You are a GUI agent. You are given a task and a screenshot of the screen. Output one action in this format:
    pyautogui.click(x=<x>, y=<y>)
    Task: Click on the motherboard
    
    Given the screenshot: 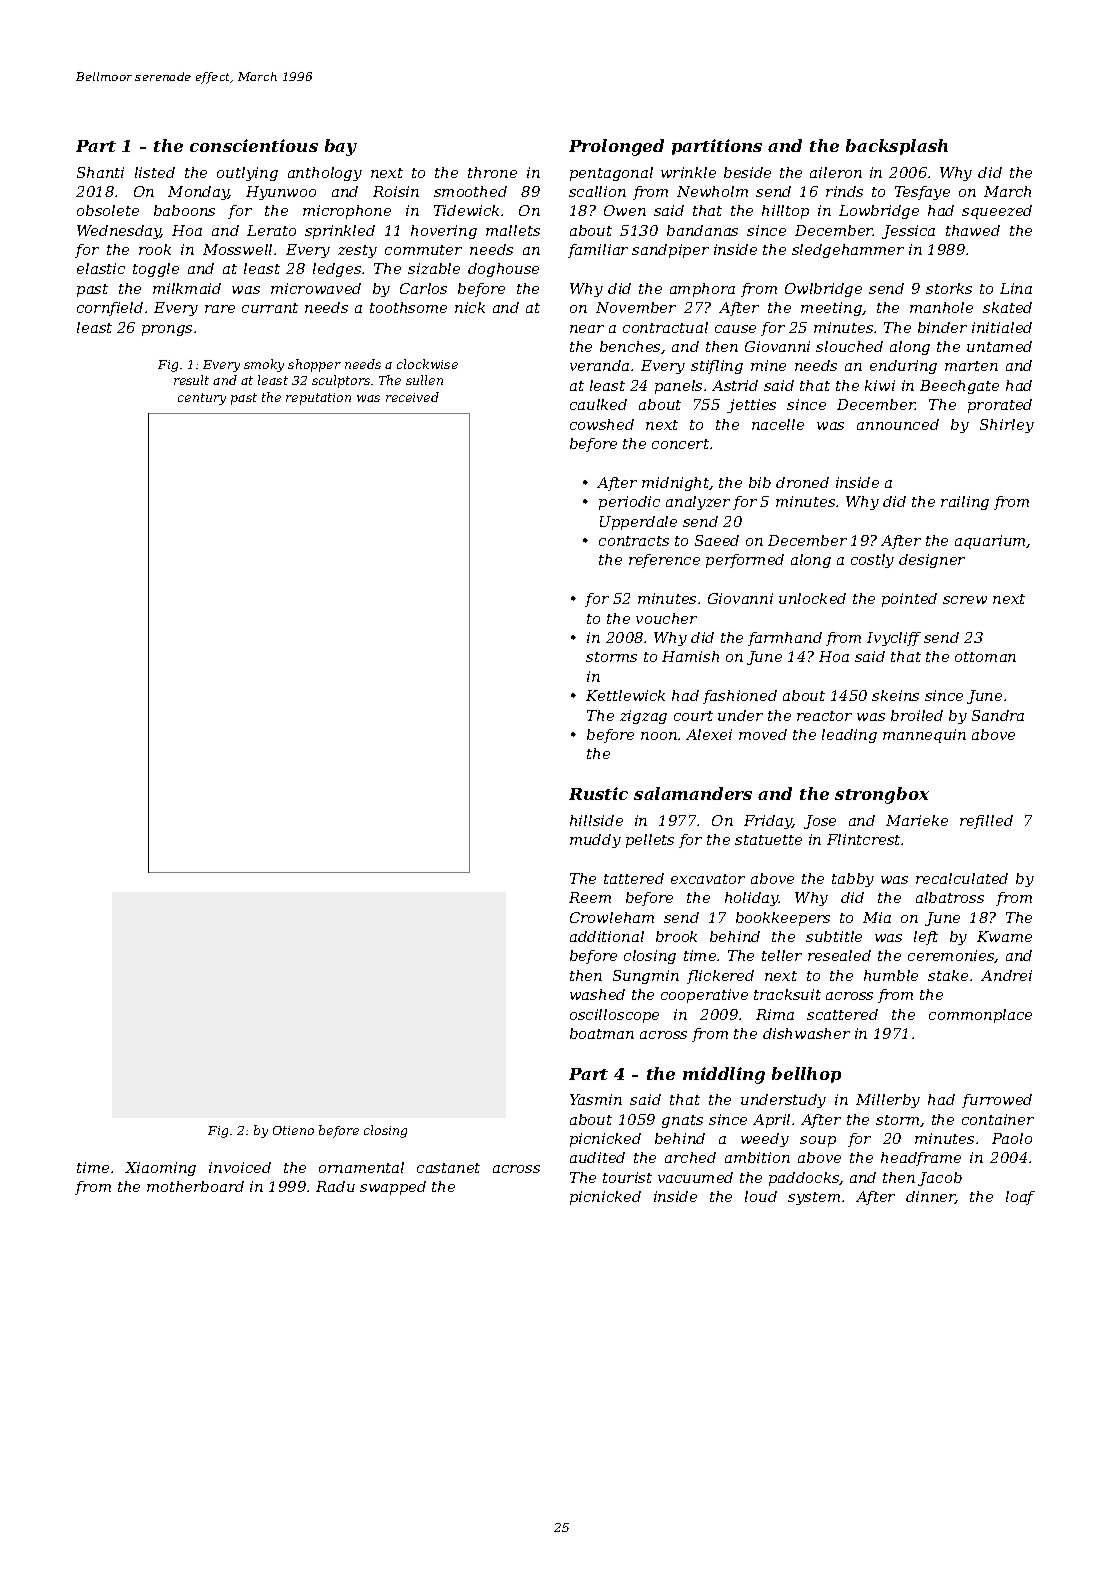 What is the action you would take?
    pyautogui.click(x=195, y=1186)
